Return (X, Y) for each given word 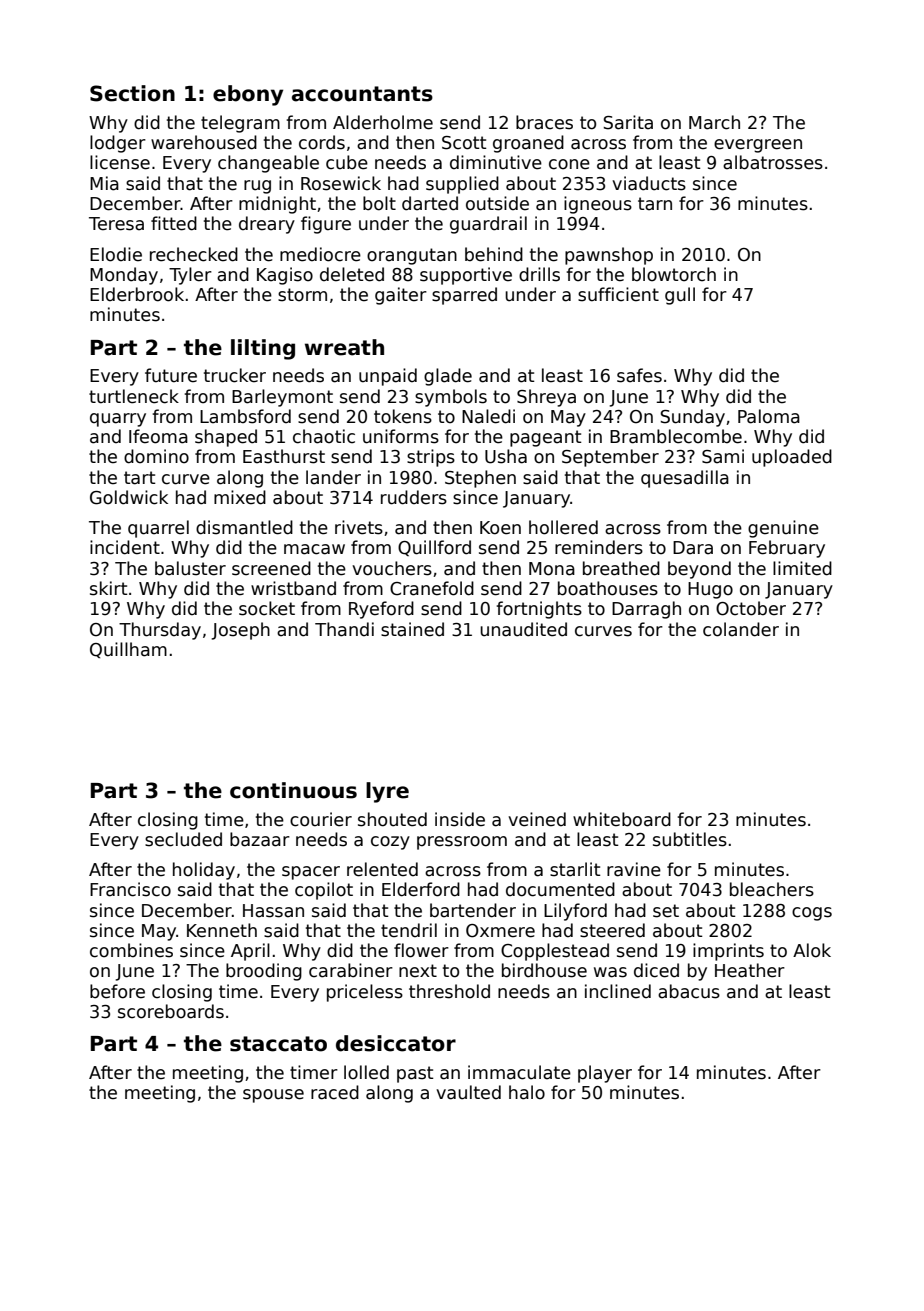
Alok (812, 950)
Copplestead (555, 952)
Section (132, 93)
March (714, 122)
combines (131, 950)
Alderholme (383, 122)
